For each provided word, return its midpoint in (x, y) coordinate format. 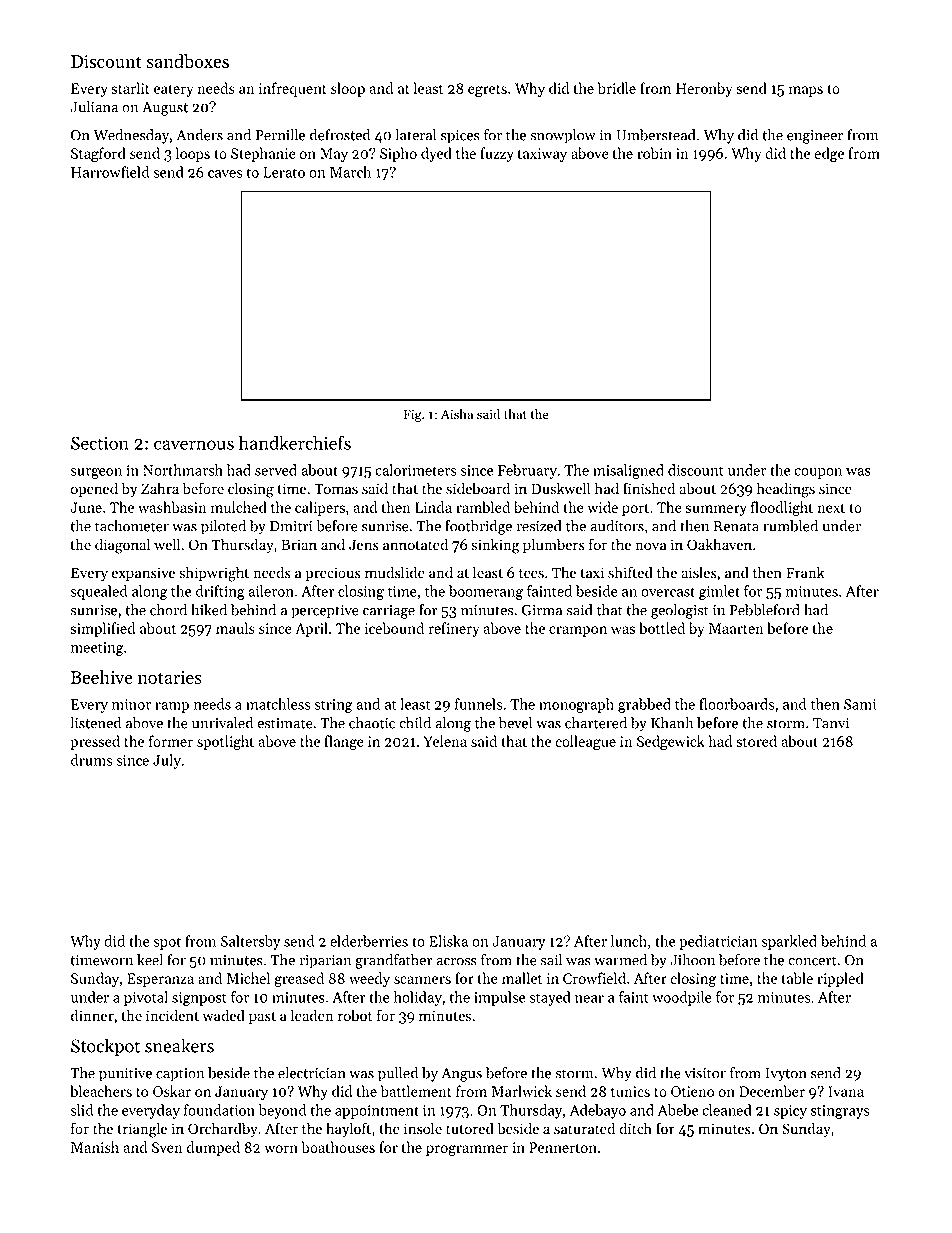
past (262, 1018)
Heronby (704, 89)
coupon (818, 473)
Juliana (94, 107)
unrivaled (222, 723)
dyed (436, 154)
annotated (415, 544)
